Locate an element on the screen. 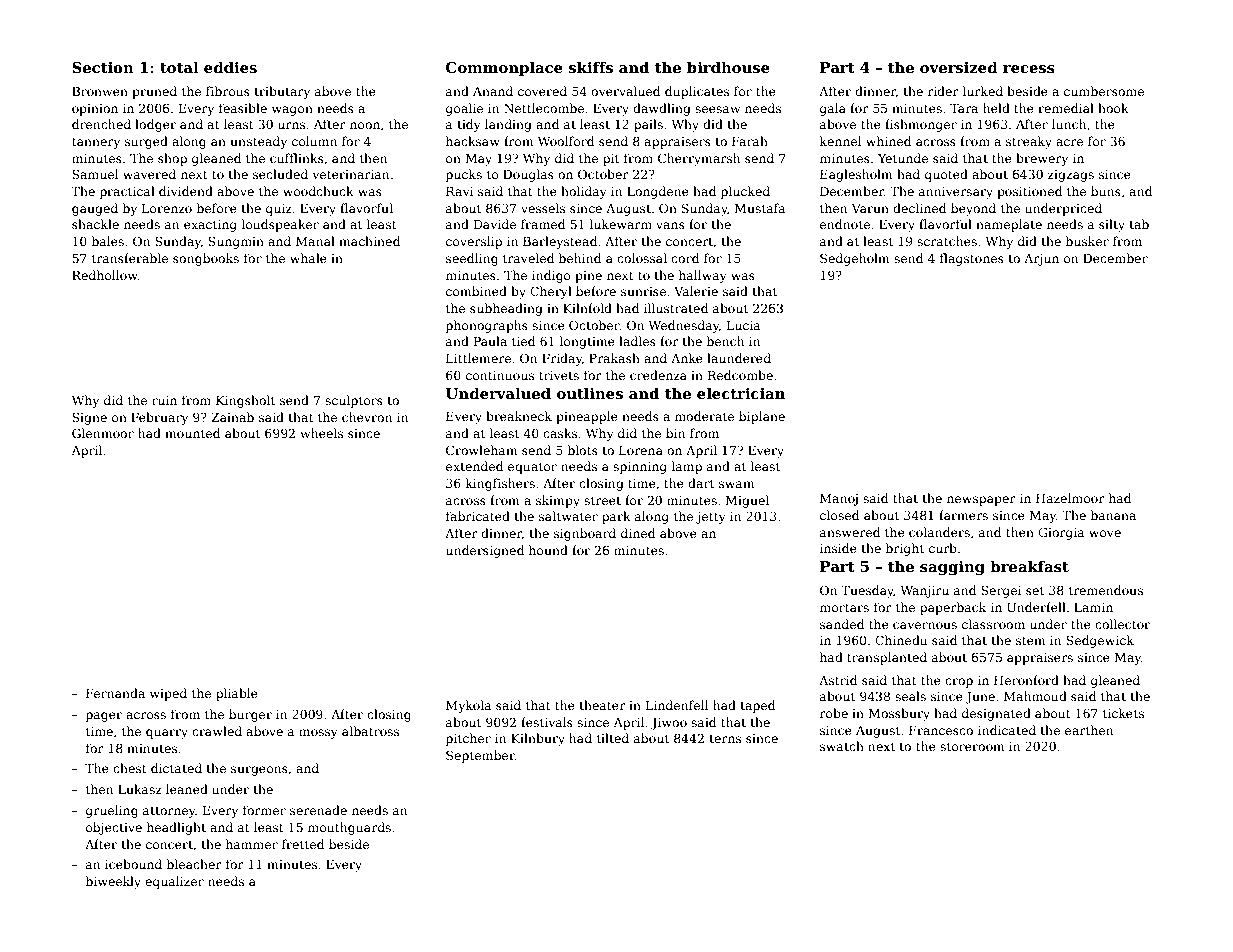  phonographs is located at coordinates (487, 326).
